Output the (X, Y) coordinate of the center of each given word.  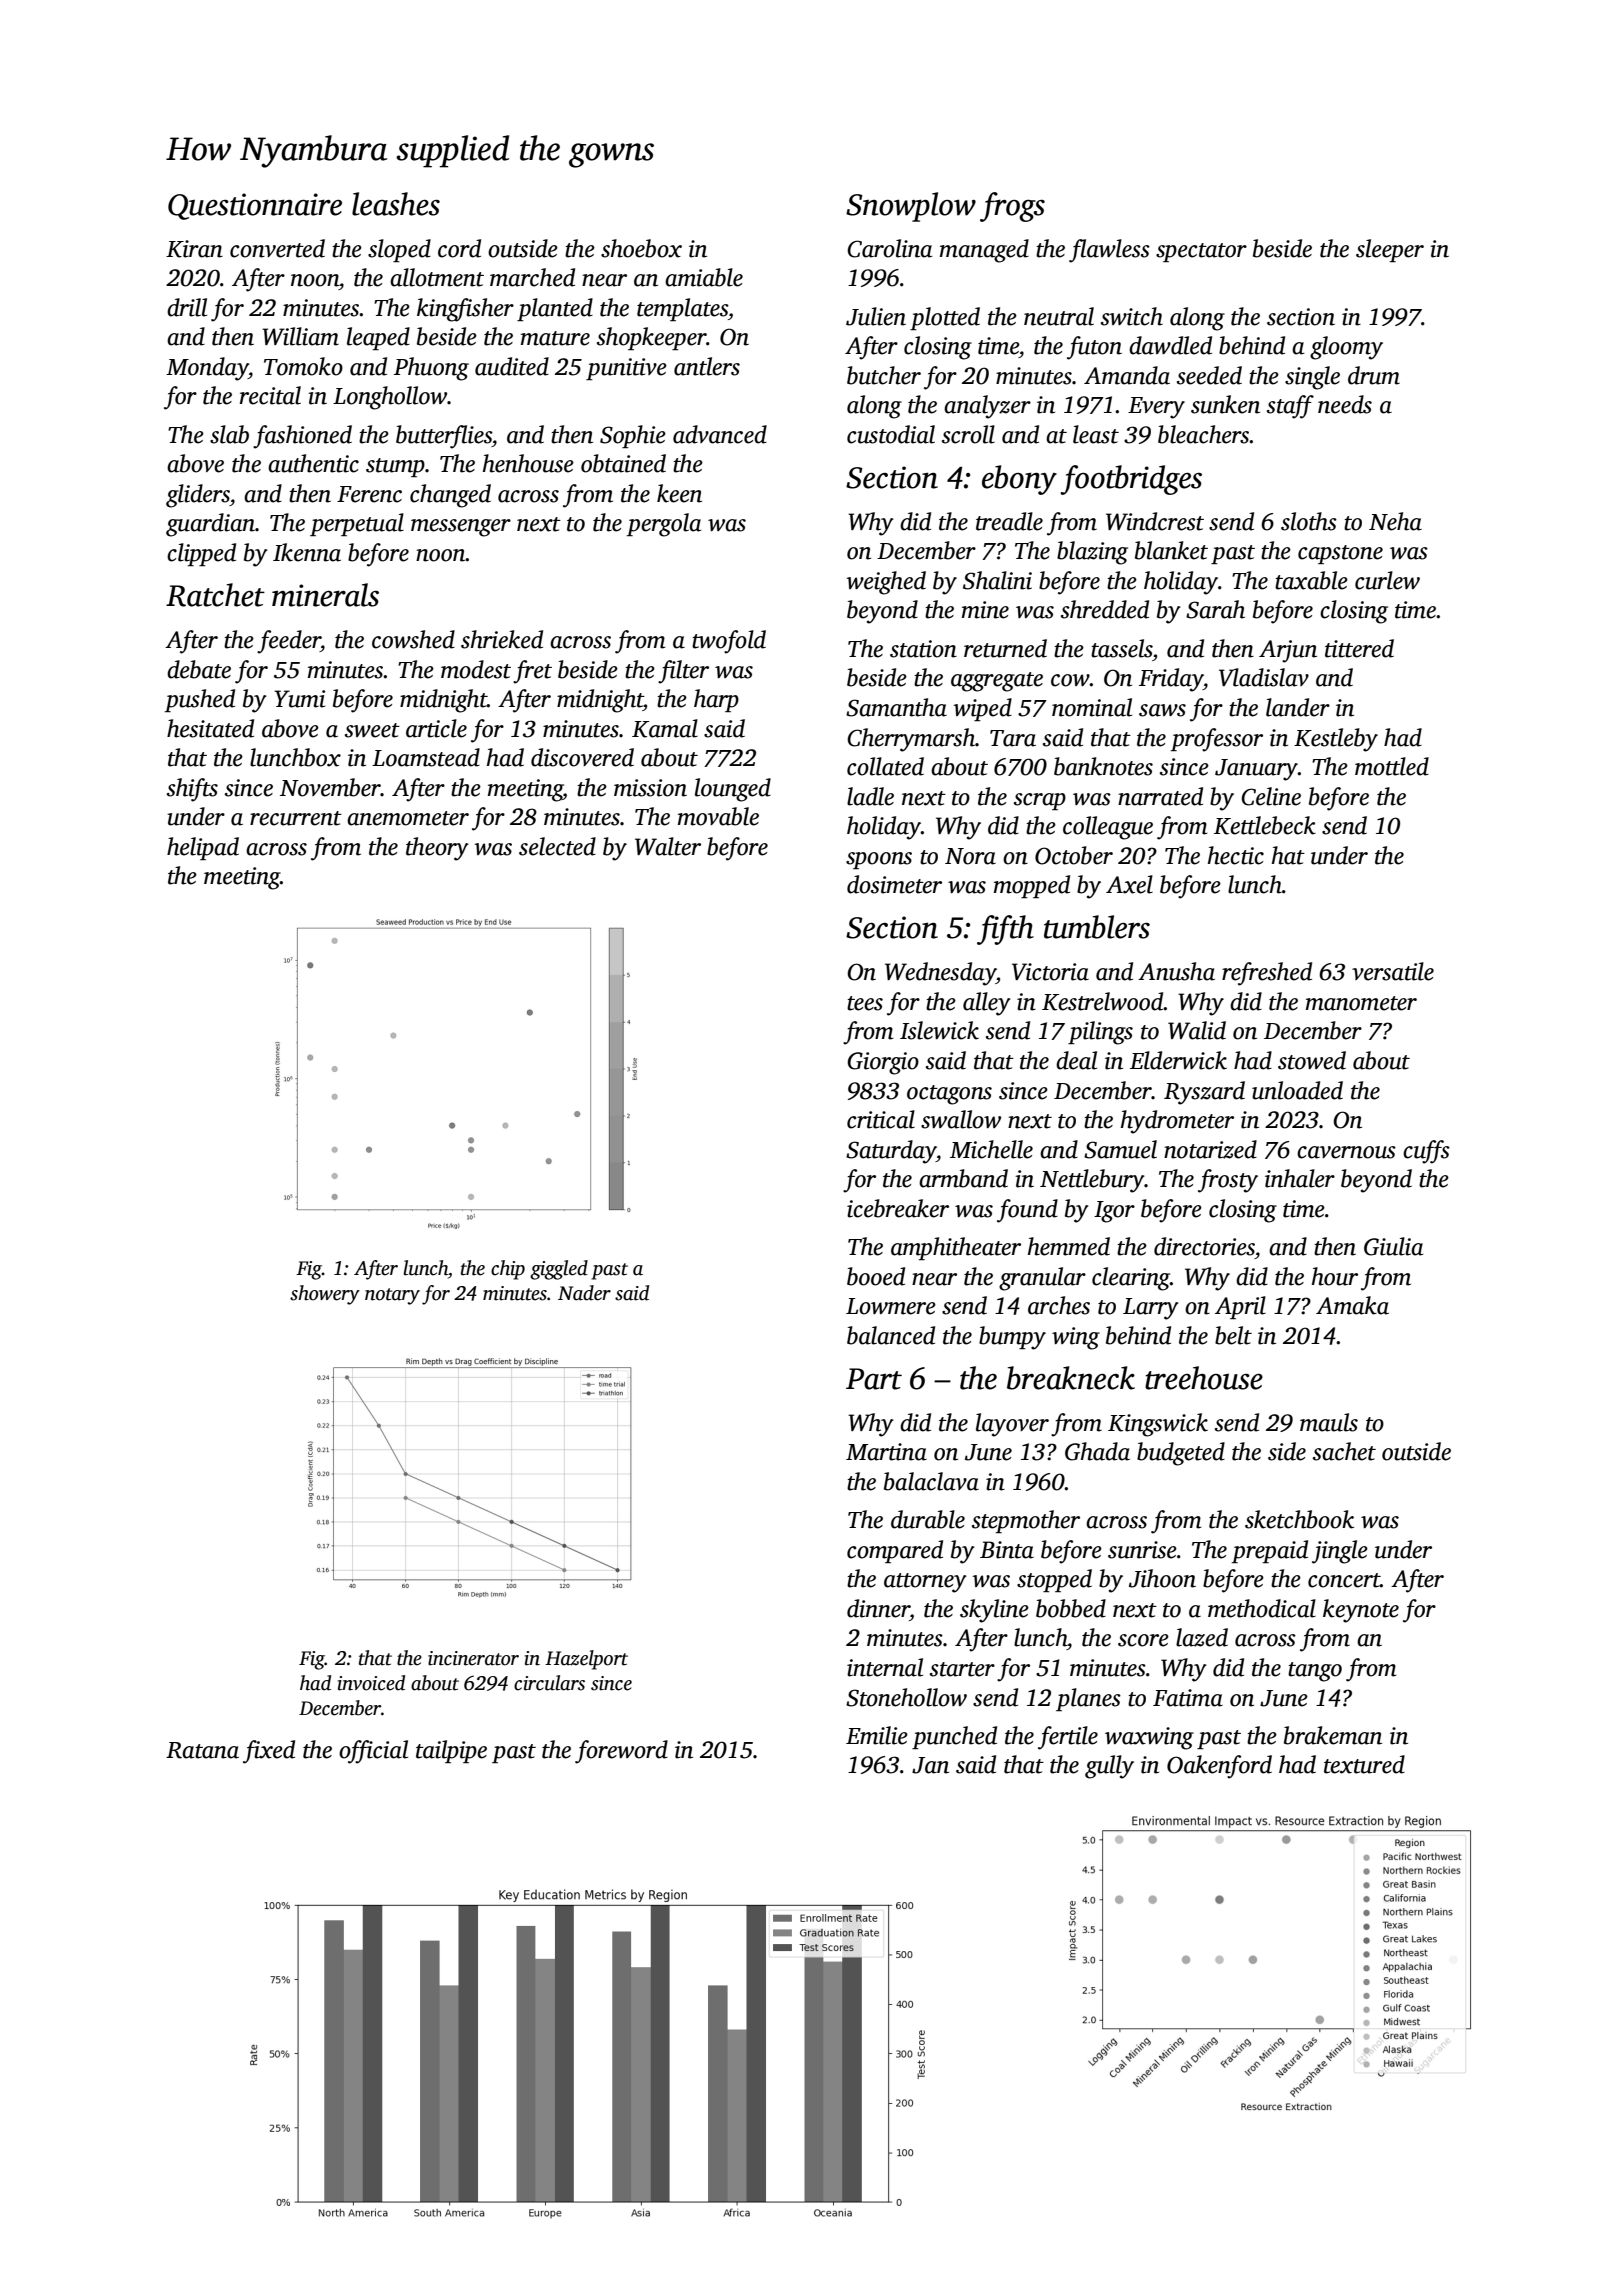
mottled (1392, 766)
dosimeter (894, 884)
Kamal (665, 728)
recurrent (296, 818)
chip (508, 1270)
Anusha (1176, 971)
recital (270, 395)
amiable (704, 277)
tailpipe (451, 1751)
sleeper (1390, 250)
